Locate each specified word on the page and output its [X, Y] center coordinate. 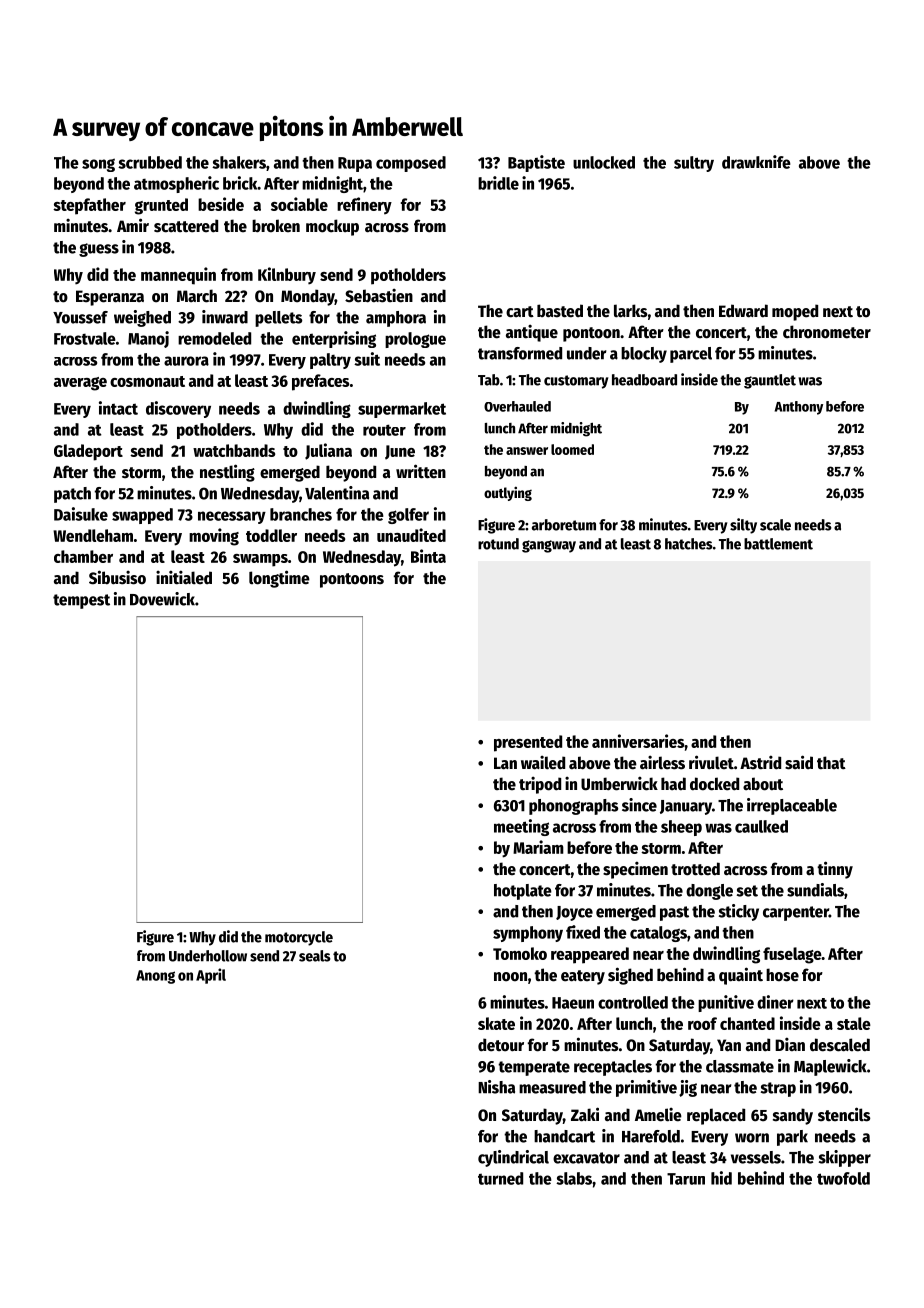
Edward [743, 311]
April [211, 976]
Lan [505, 763]
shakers [239, 162]
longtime [279, 579]
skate [496, 1023]
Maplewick [830, 1067]
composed [411, 164]
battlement [778, 544]
